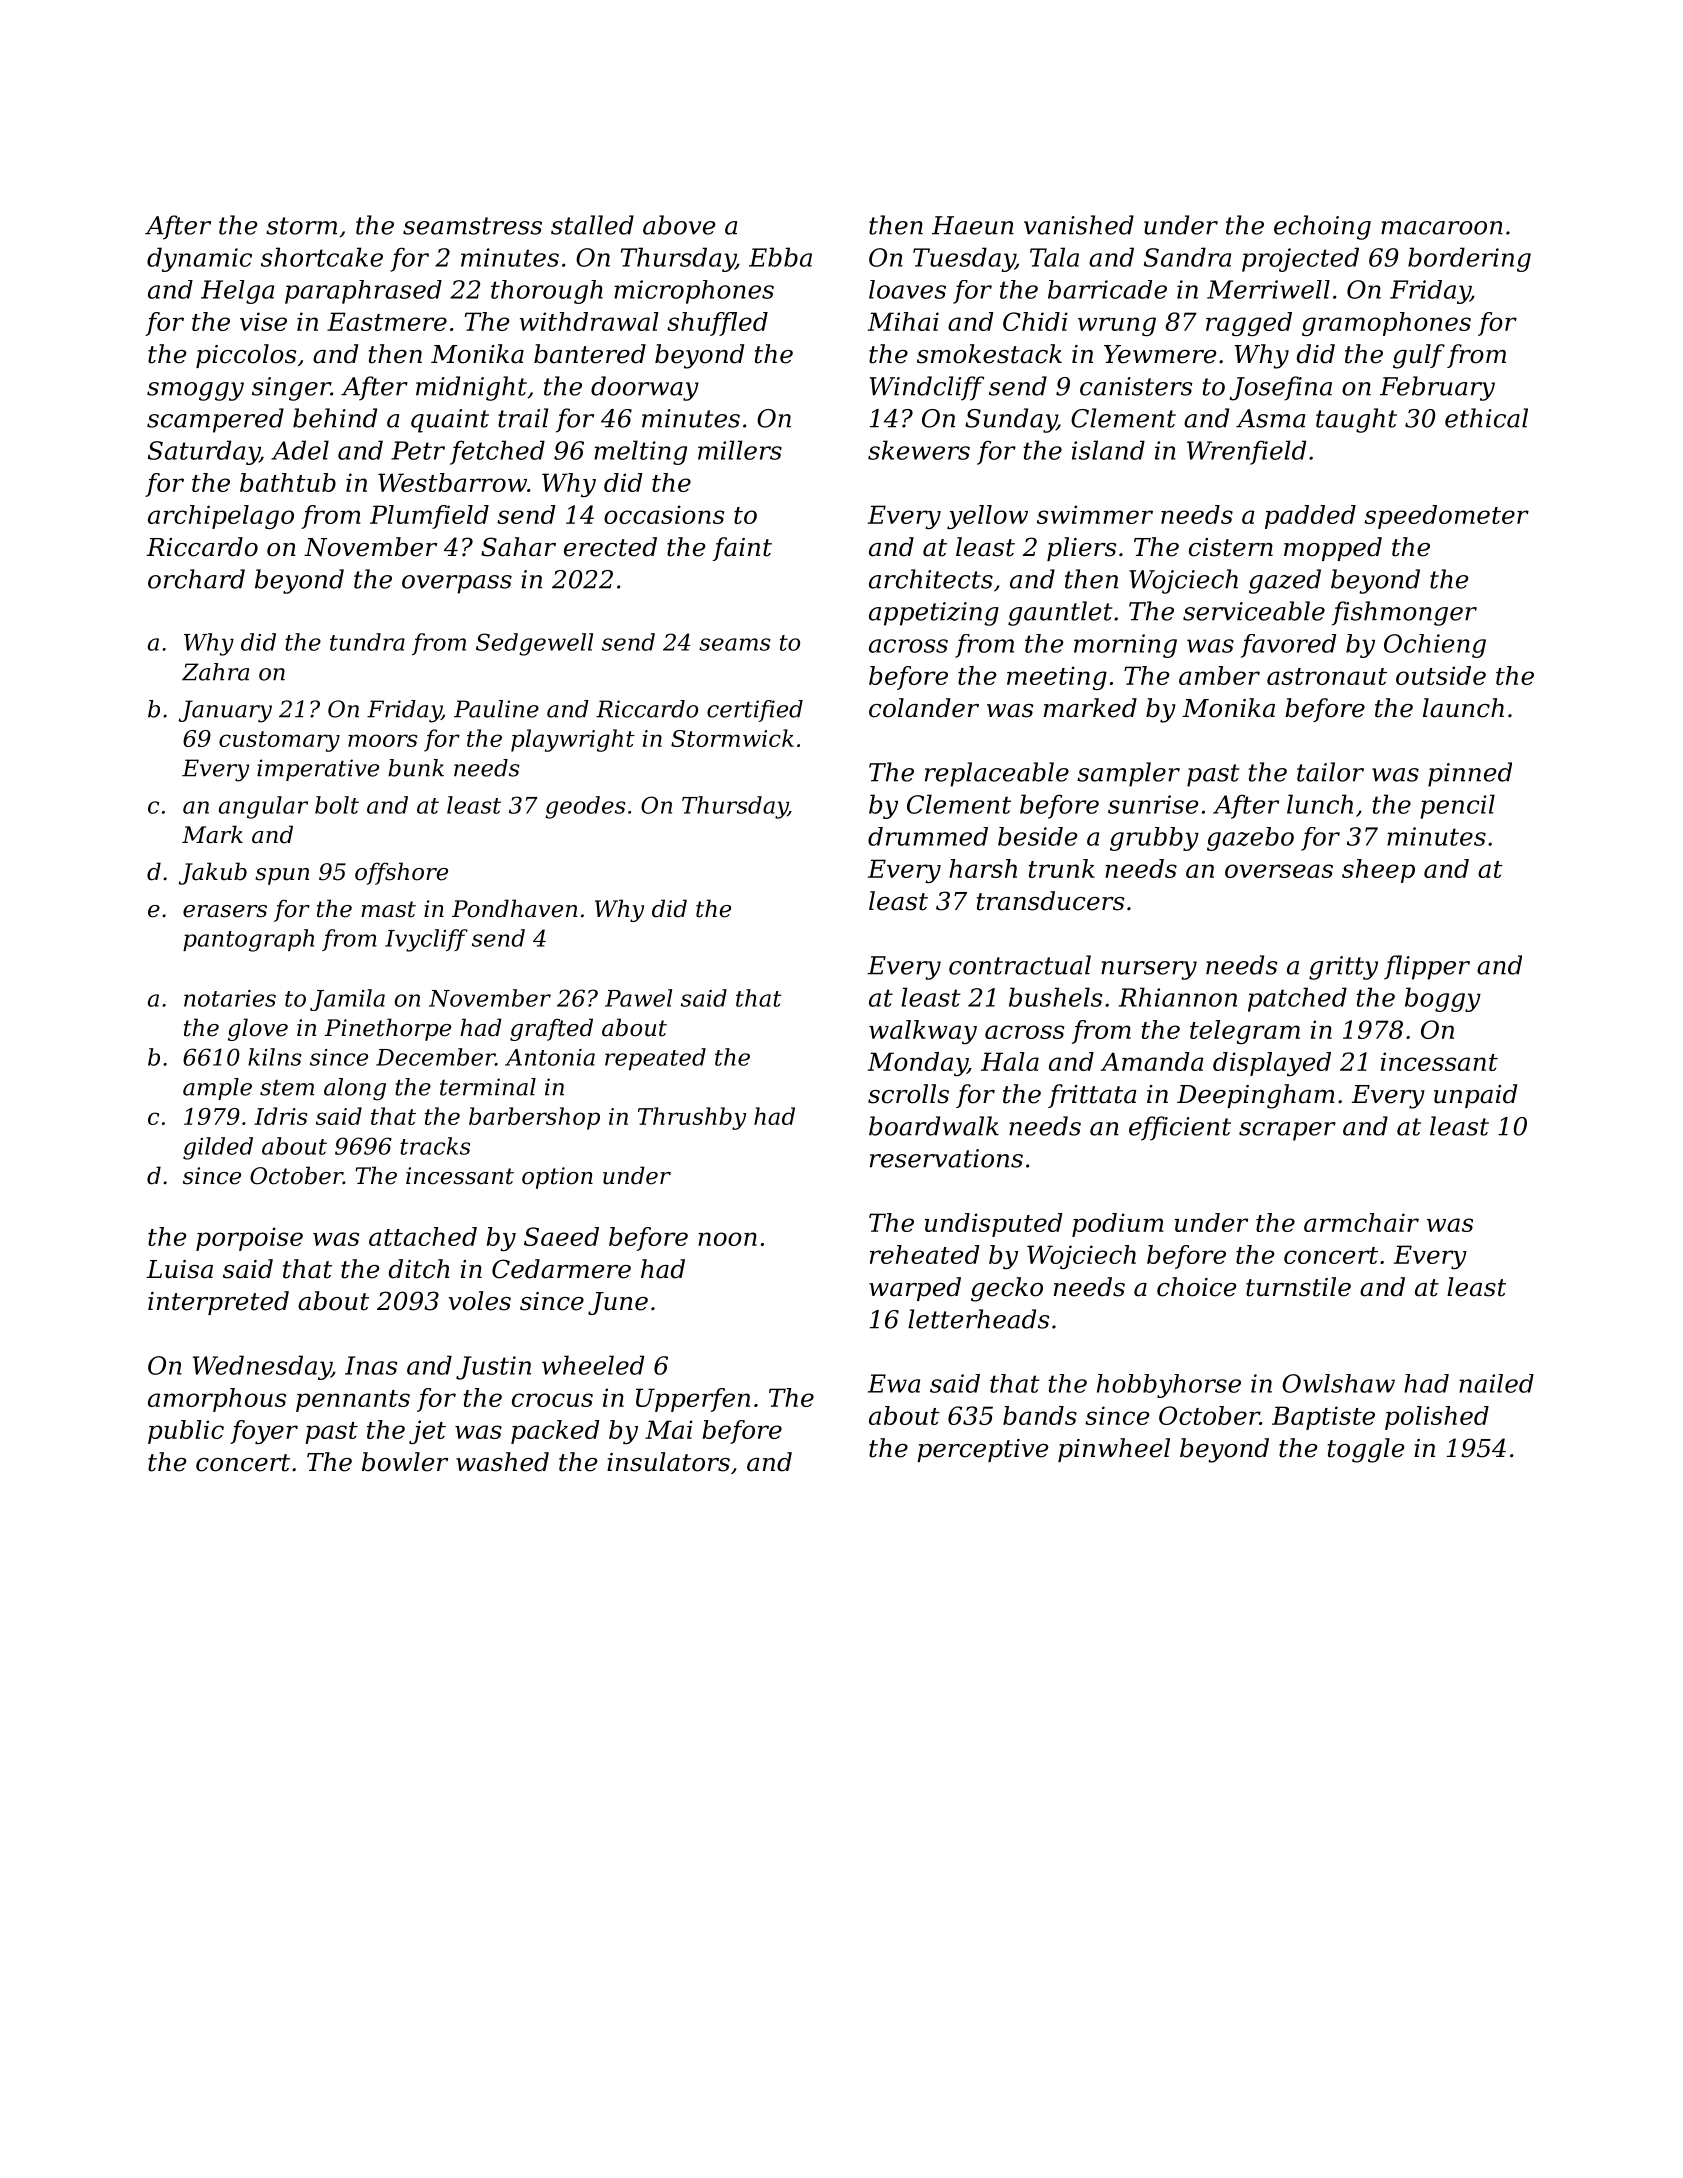 This screenshot has width=1683, height=2178. I want to click on Idris, so click(280, 1116).
